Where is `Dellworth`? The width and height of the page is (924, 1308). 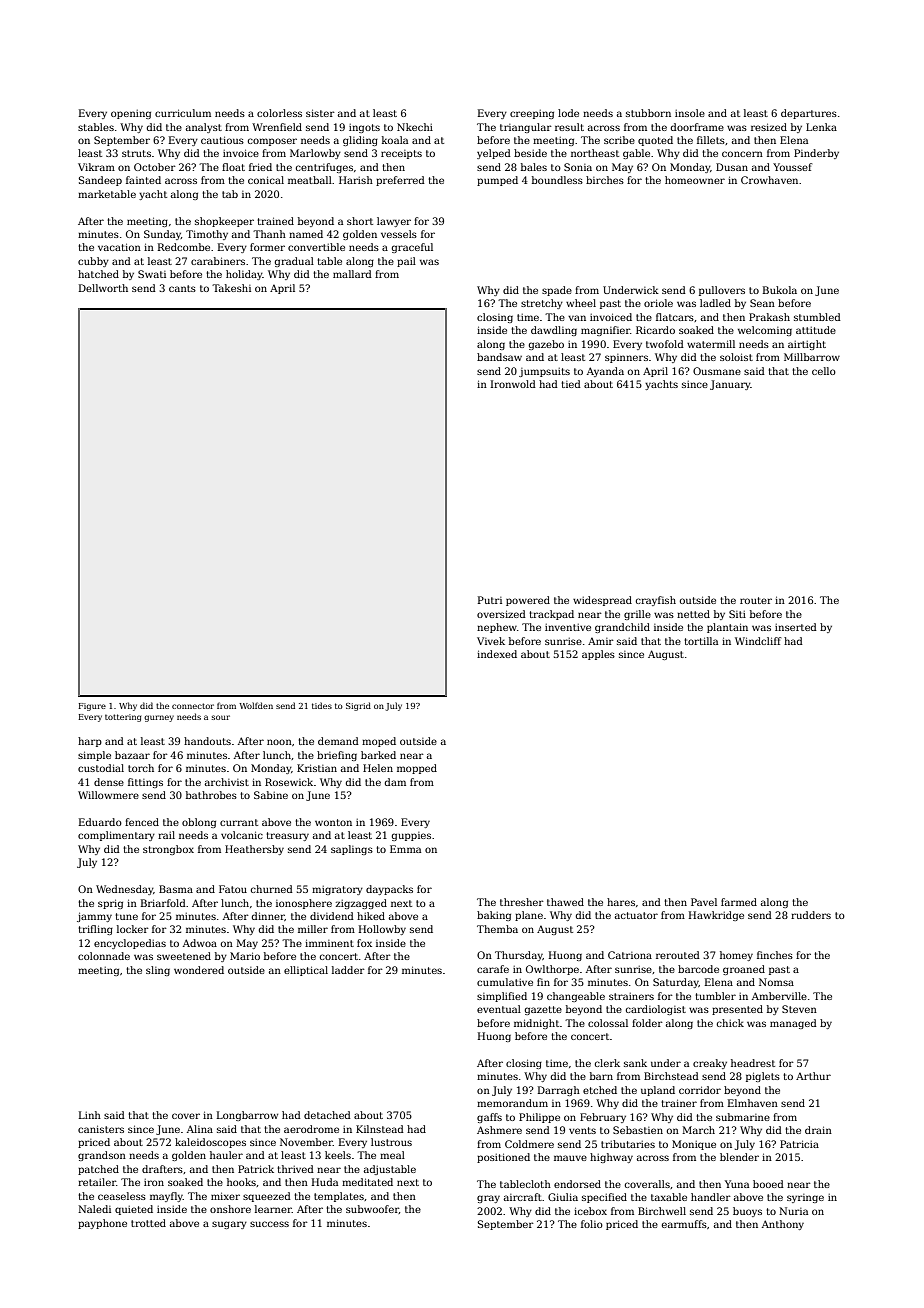
Dellworth is located at coordinates (103, 288).
